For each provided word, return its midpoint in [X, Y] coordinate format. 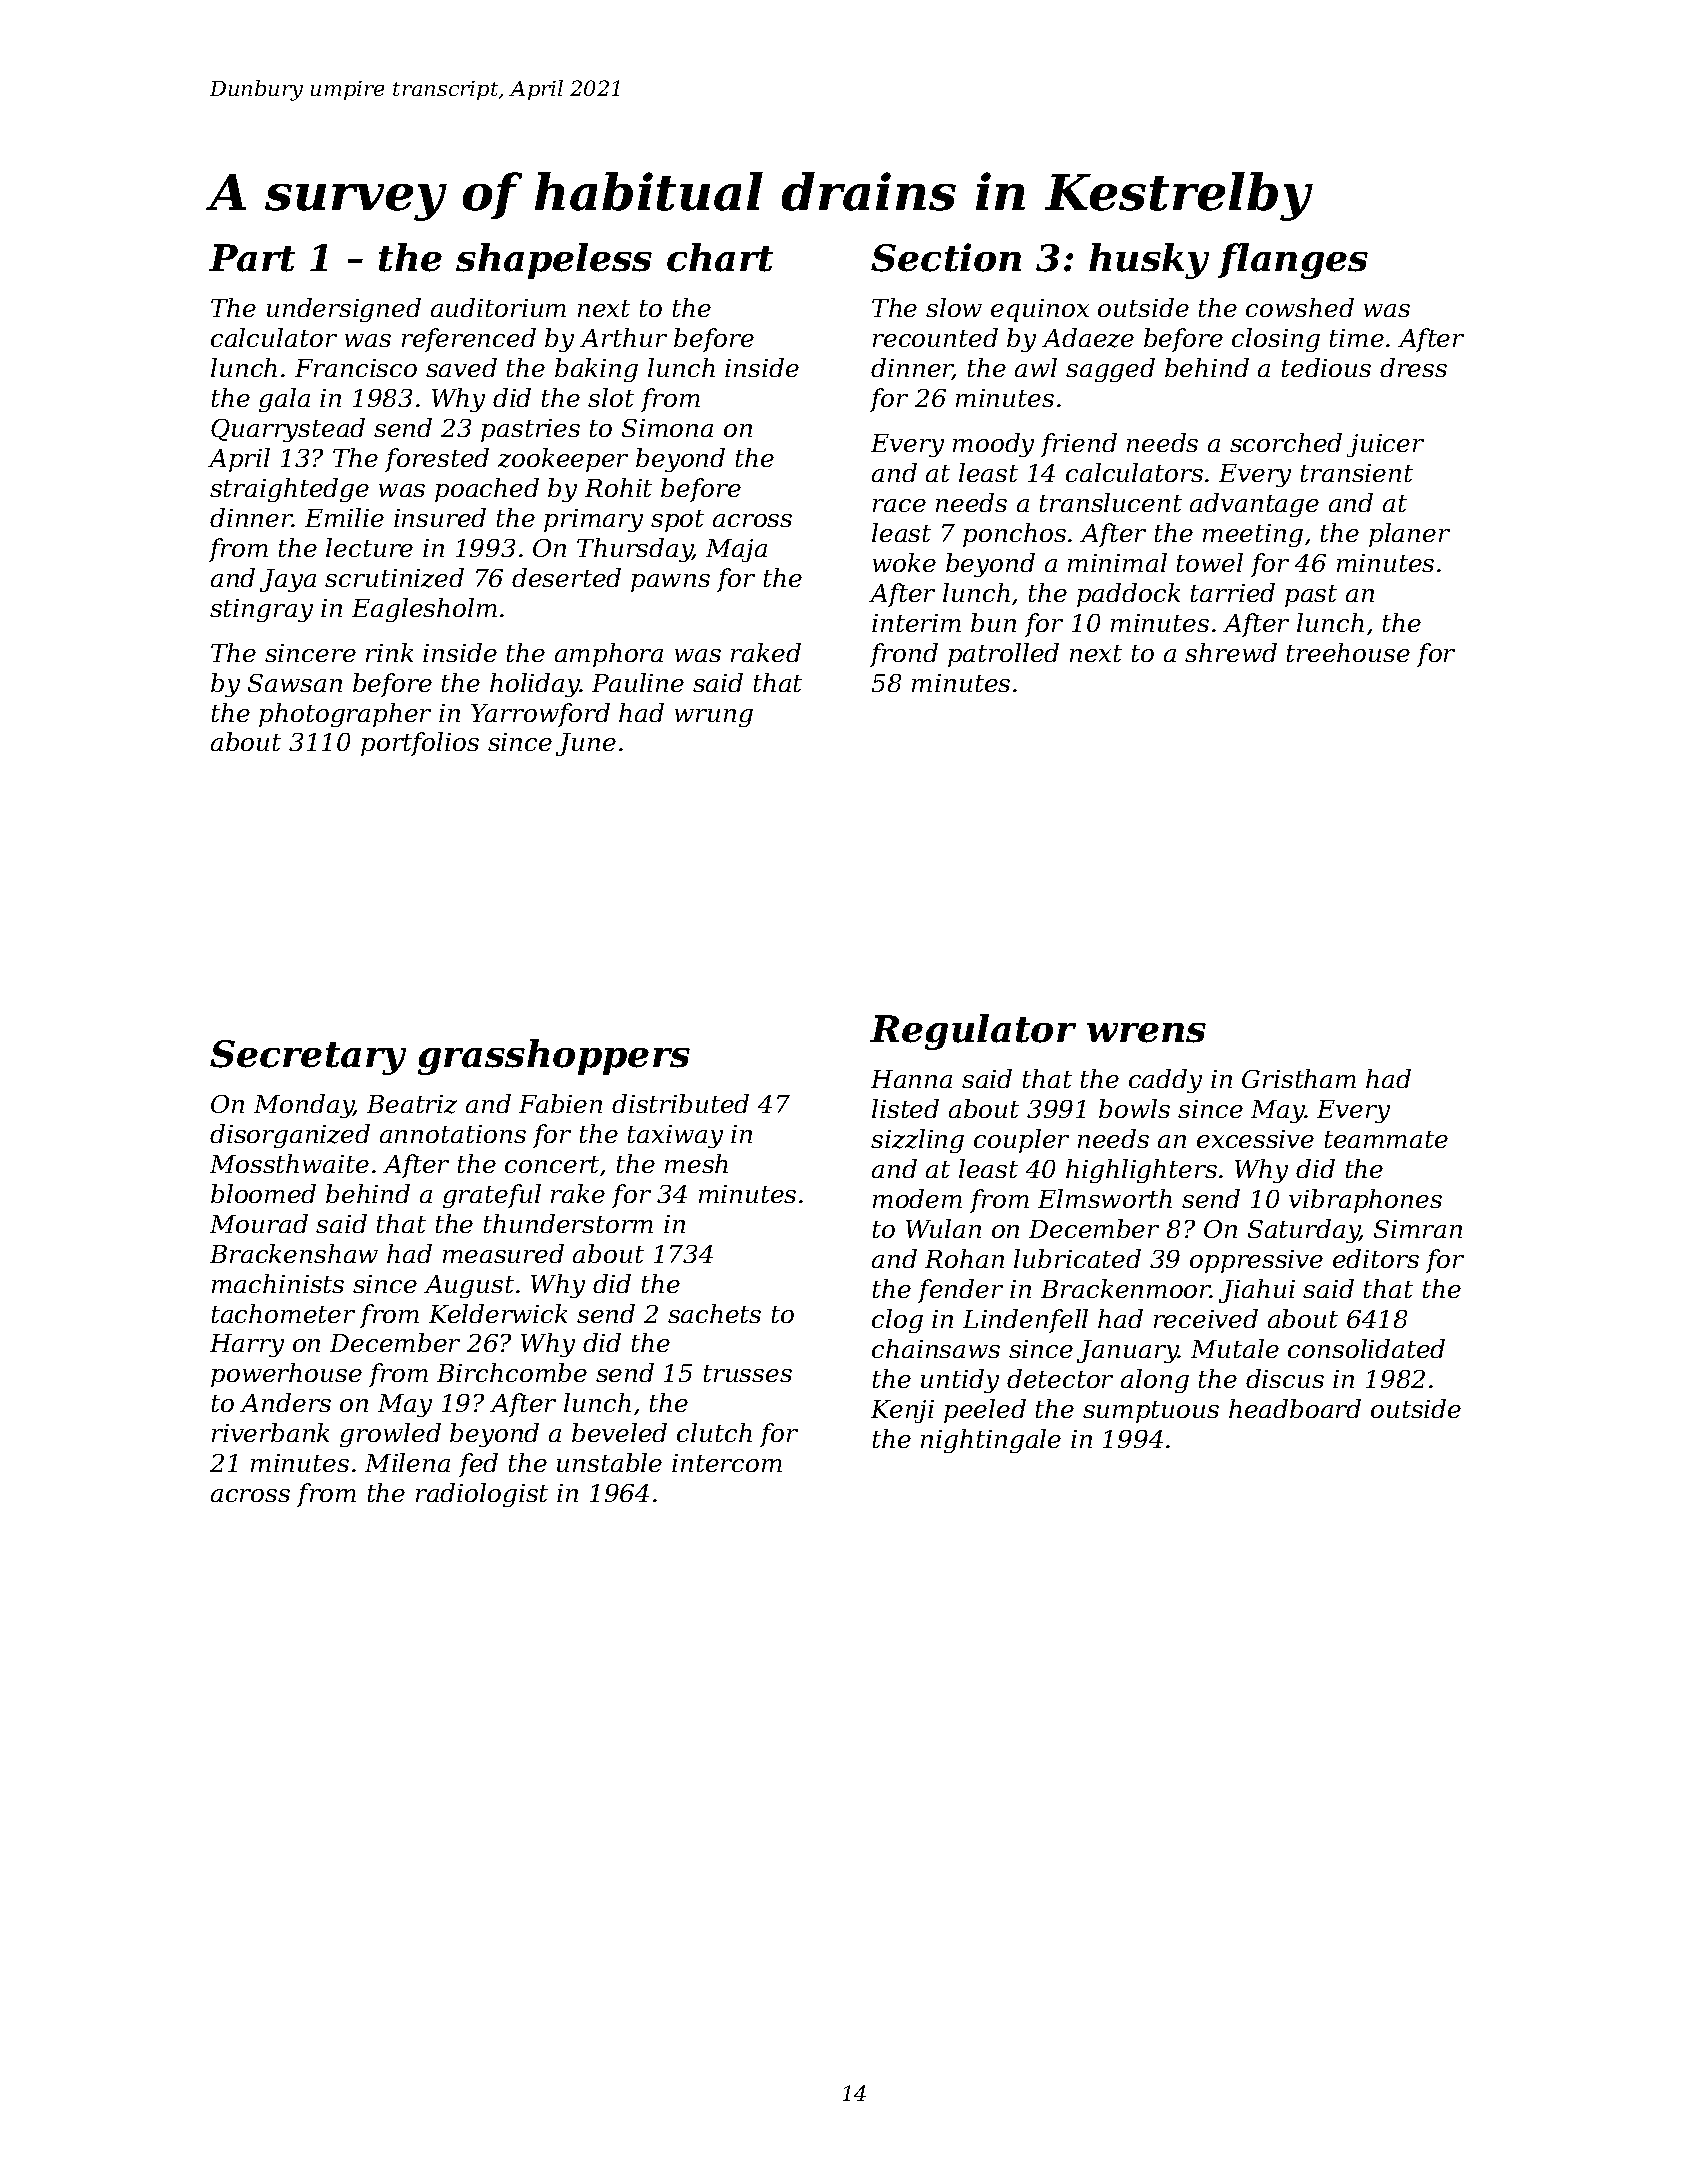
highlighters [1141, 1171]
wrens [1146, 1033]
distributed [680, 1103]
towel [1210, 562]
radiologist [482, 1495]
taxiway [675, 1136]
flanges [1293, 261]
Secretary [308, 1057]
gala [284, 400]
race [899, 505]
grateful [492, 1196]
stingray [261, 610]
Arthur [623, 337]
